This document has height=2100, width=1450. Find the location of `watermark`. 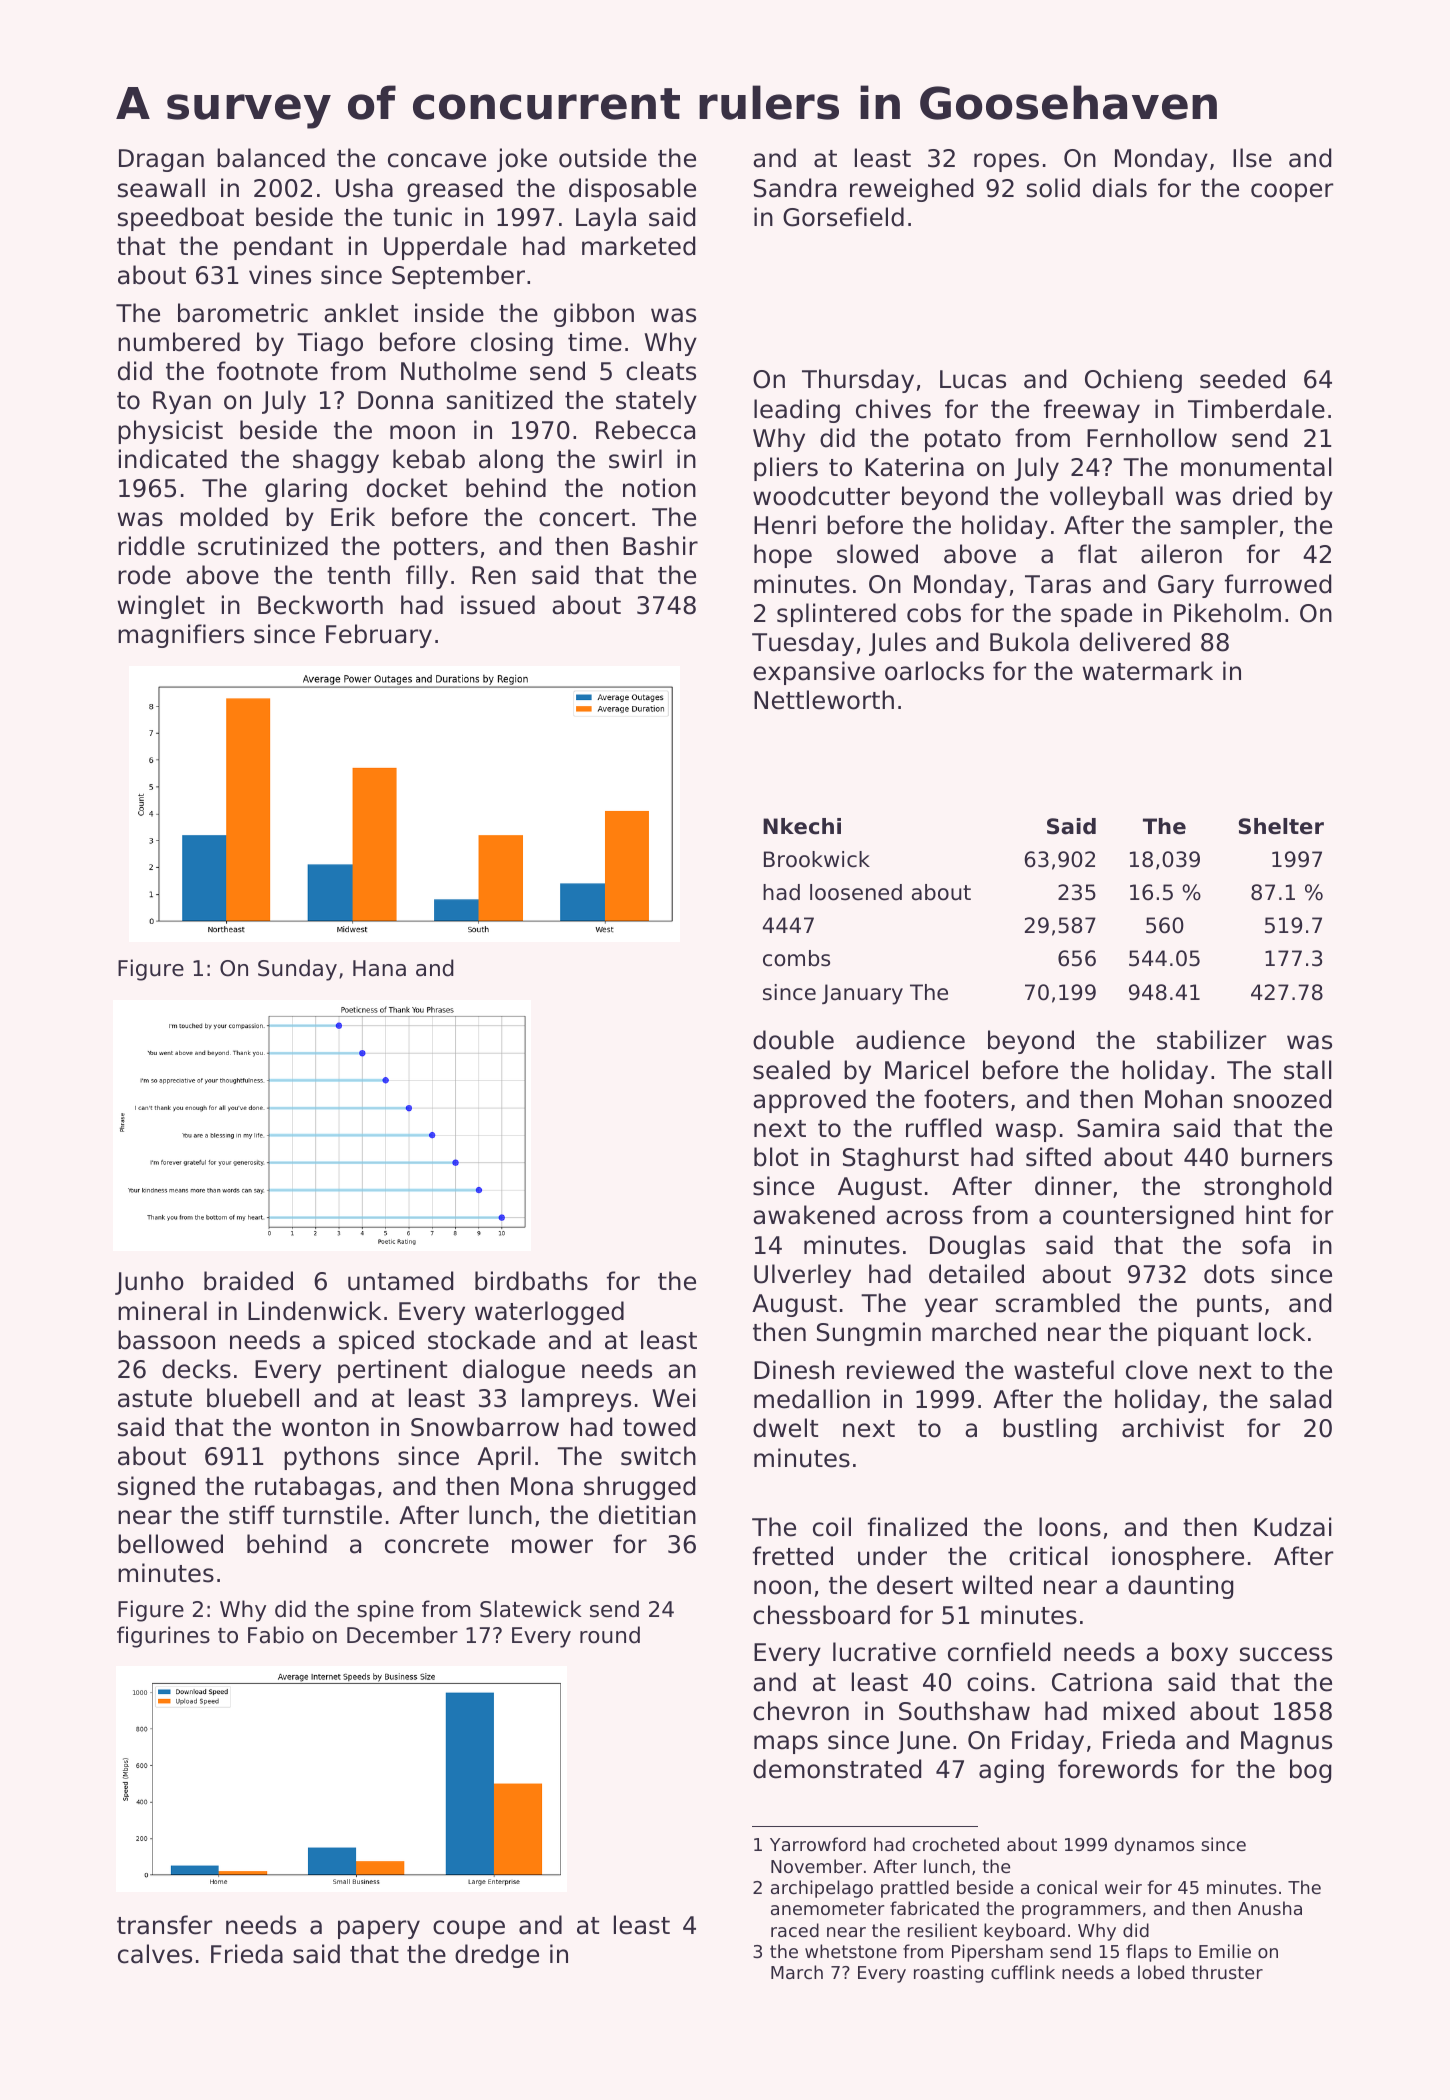

watermark is located at coordinates (1147, 671).
